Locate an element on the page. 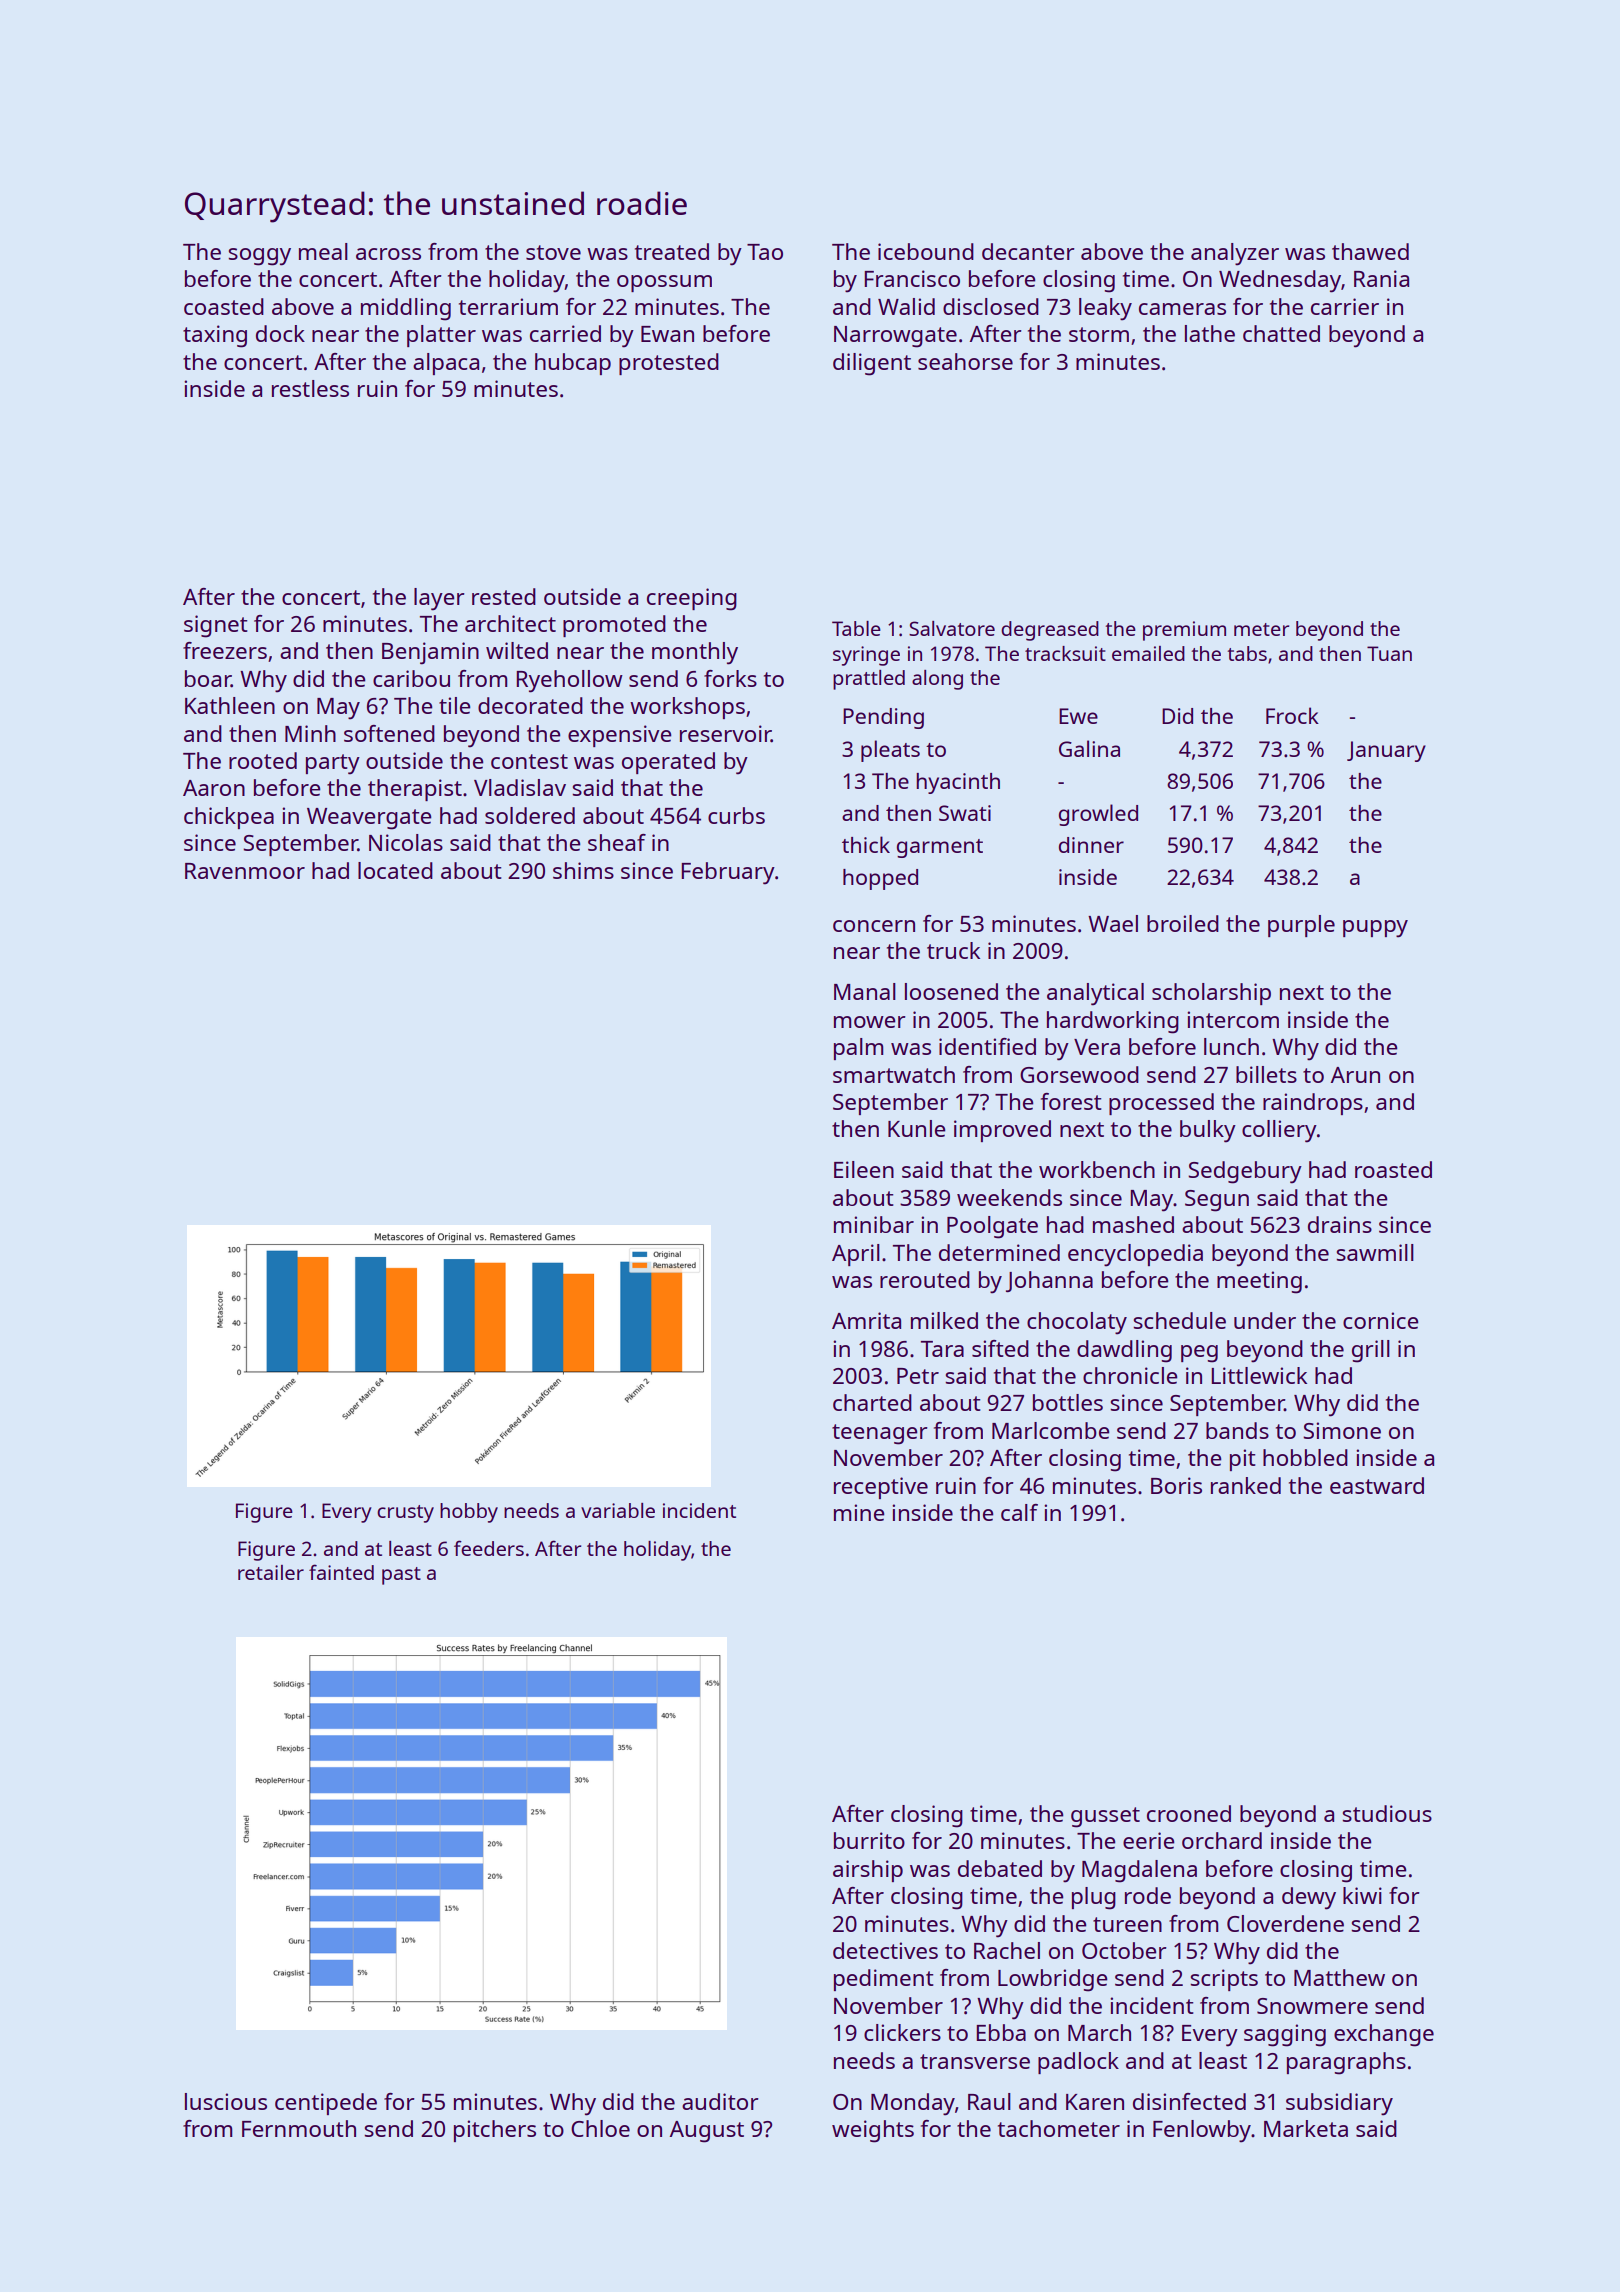  centipede is located at coordinates (326, 2104).
